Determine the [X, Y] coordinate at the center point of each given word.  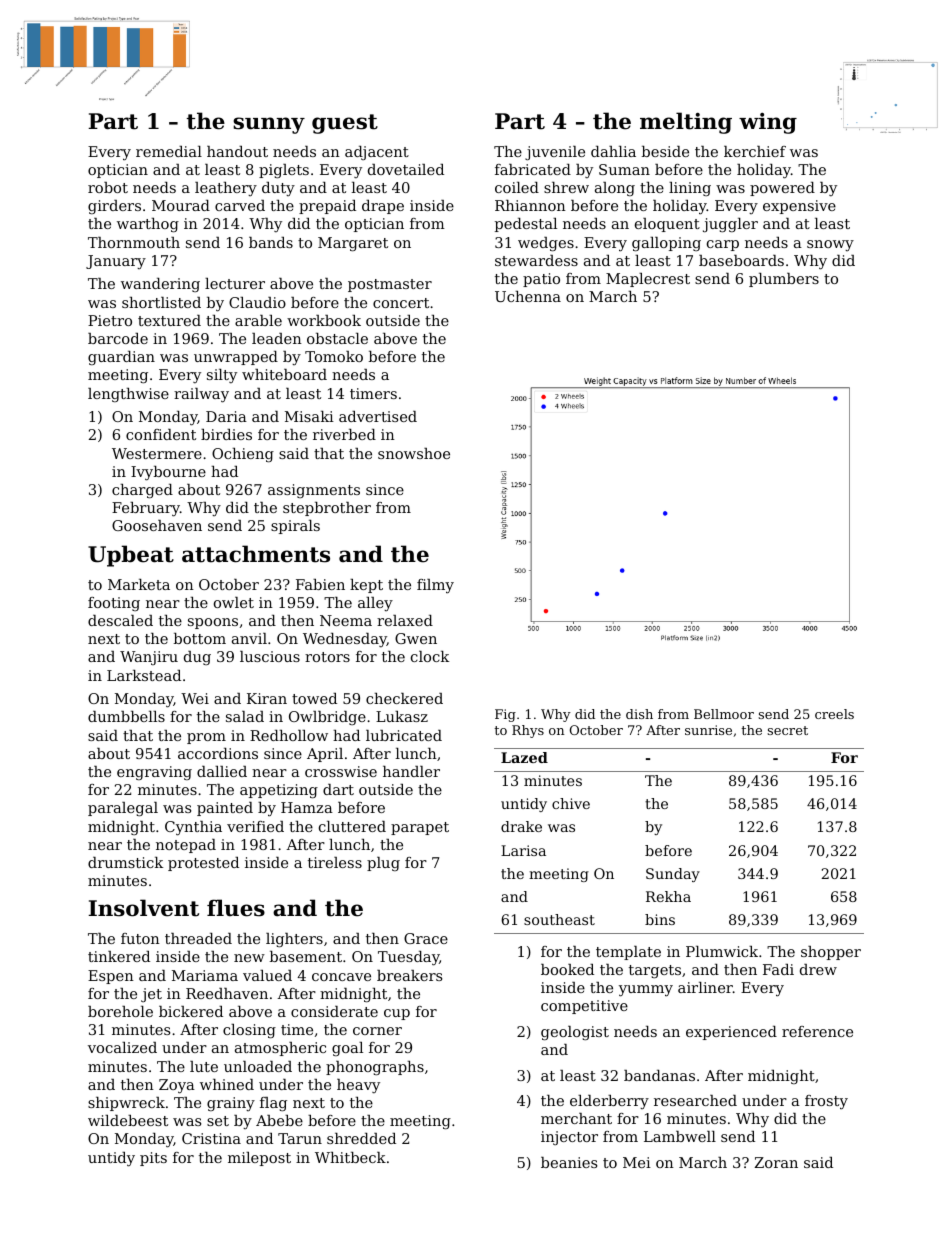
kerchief [755, 151]
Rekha [668, 896]
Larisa [523, 850]
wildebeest [128, 1120]
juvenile [555, 153]
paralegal [123, 809]
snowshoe [414, 453]
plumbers [784, 280]
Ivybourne [168, 473]
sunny [269, 125]
